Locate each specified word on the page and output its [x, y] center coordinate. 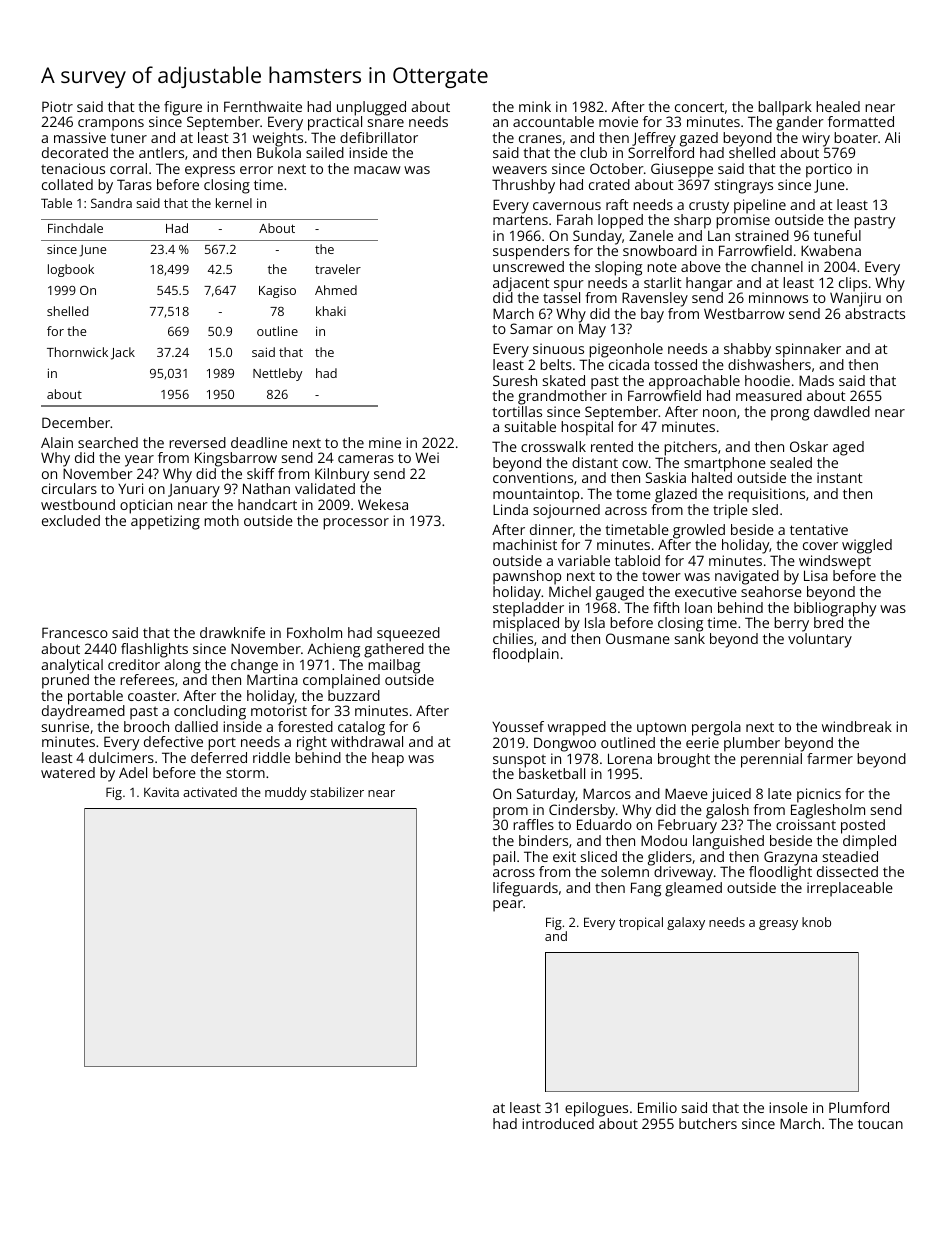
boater [856, 137]
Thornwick [77, 352]
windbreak [857, 726]
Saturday [546, 795]
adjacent [521, 284]
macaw [377, 170]
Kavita [161, 792]
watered [68, 772]
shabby [747, 350]
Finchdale [75, 228]
